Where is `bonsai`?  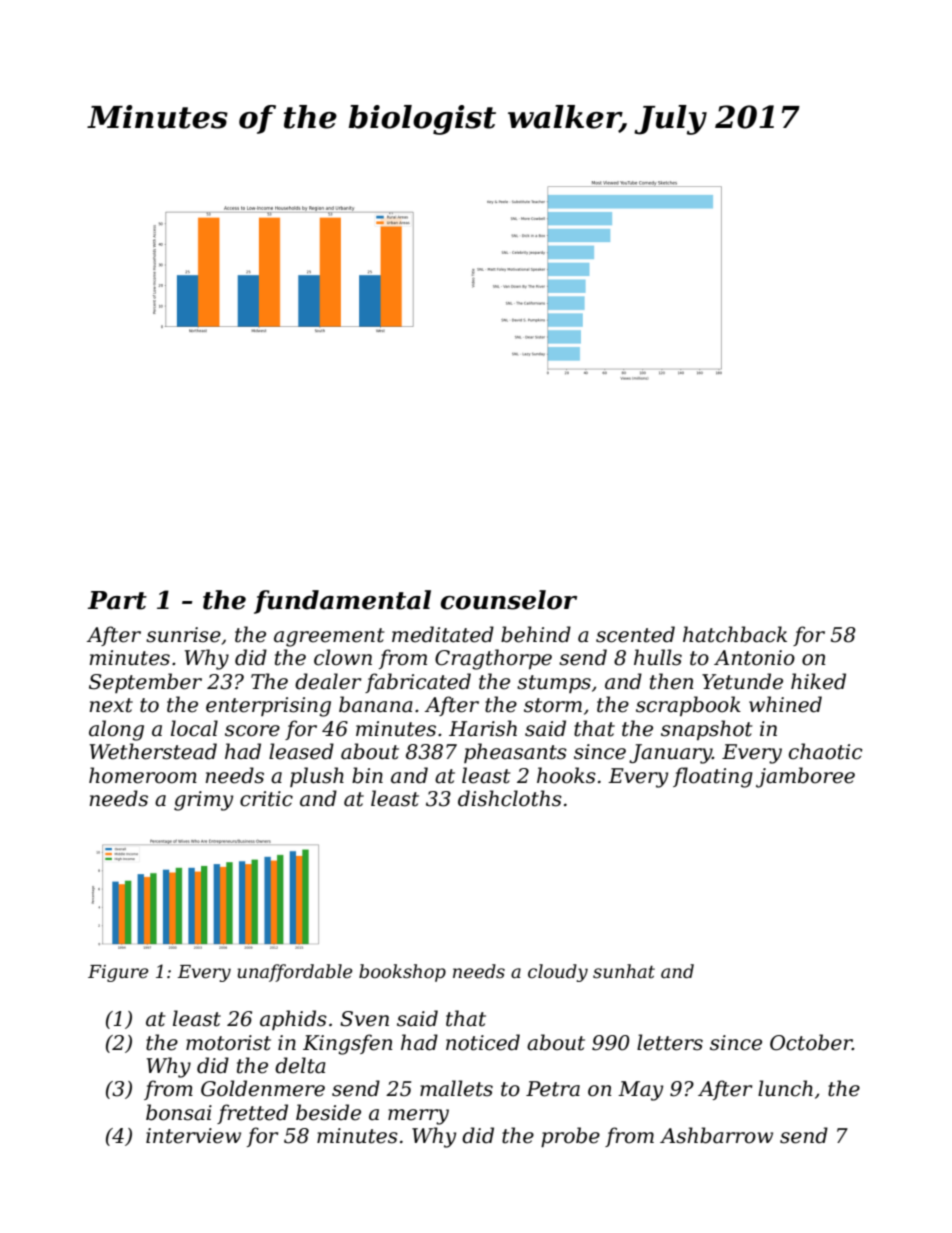 bonsai is located at coordinates (179, 1112).
